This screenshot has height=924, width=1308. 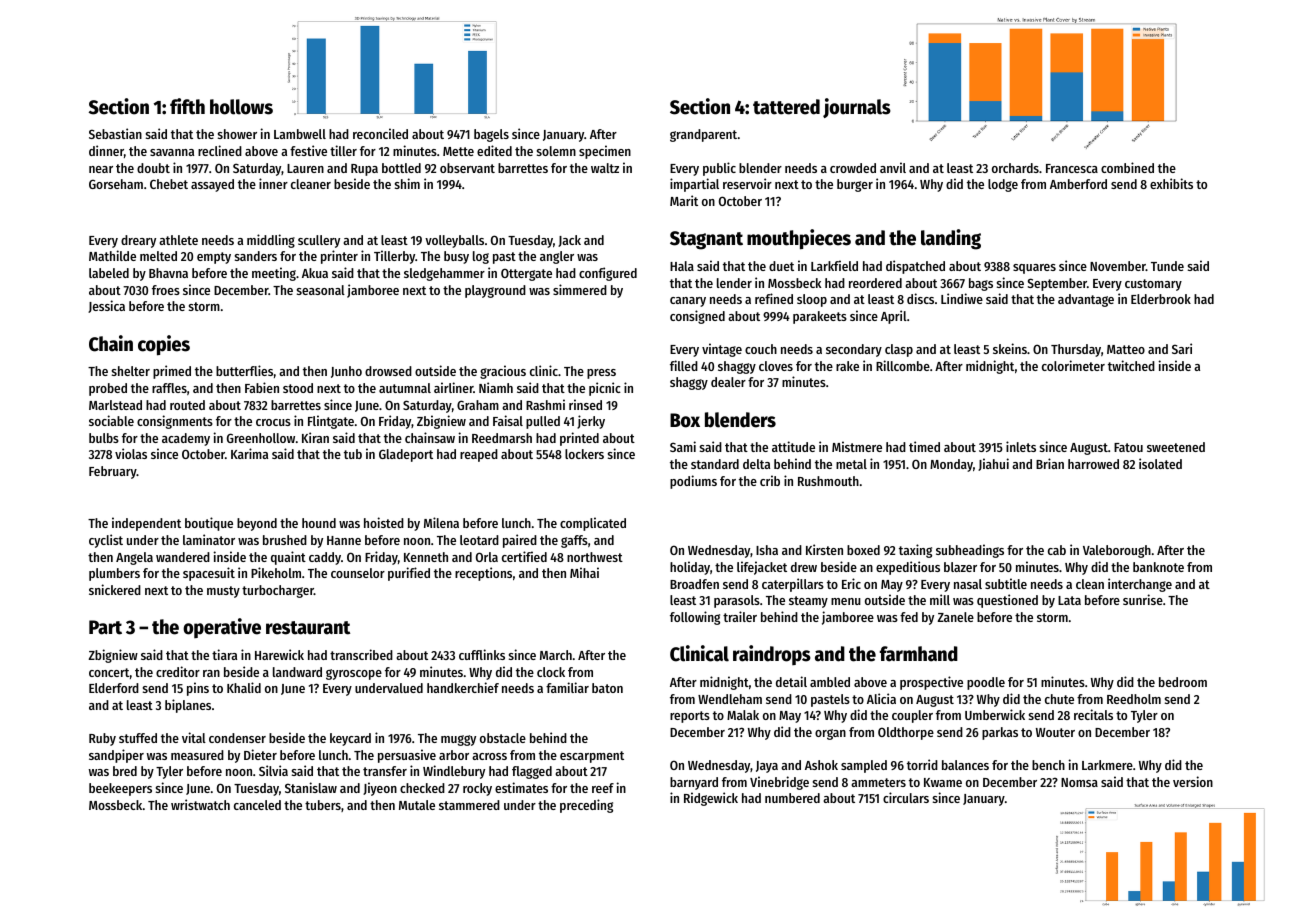 I want to click on restaurant, so click(x=308, y=628).
